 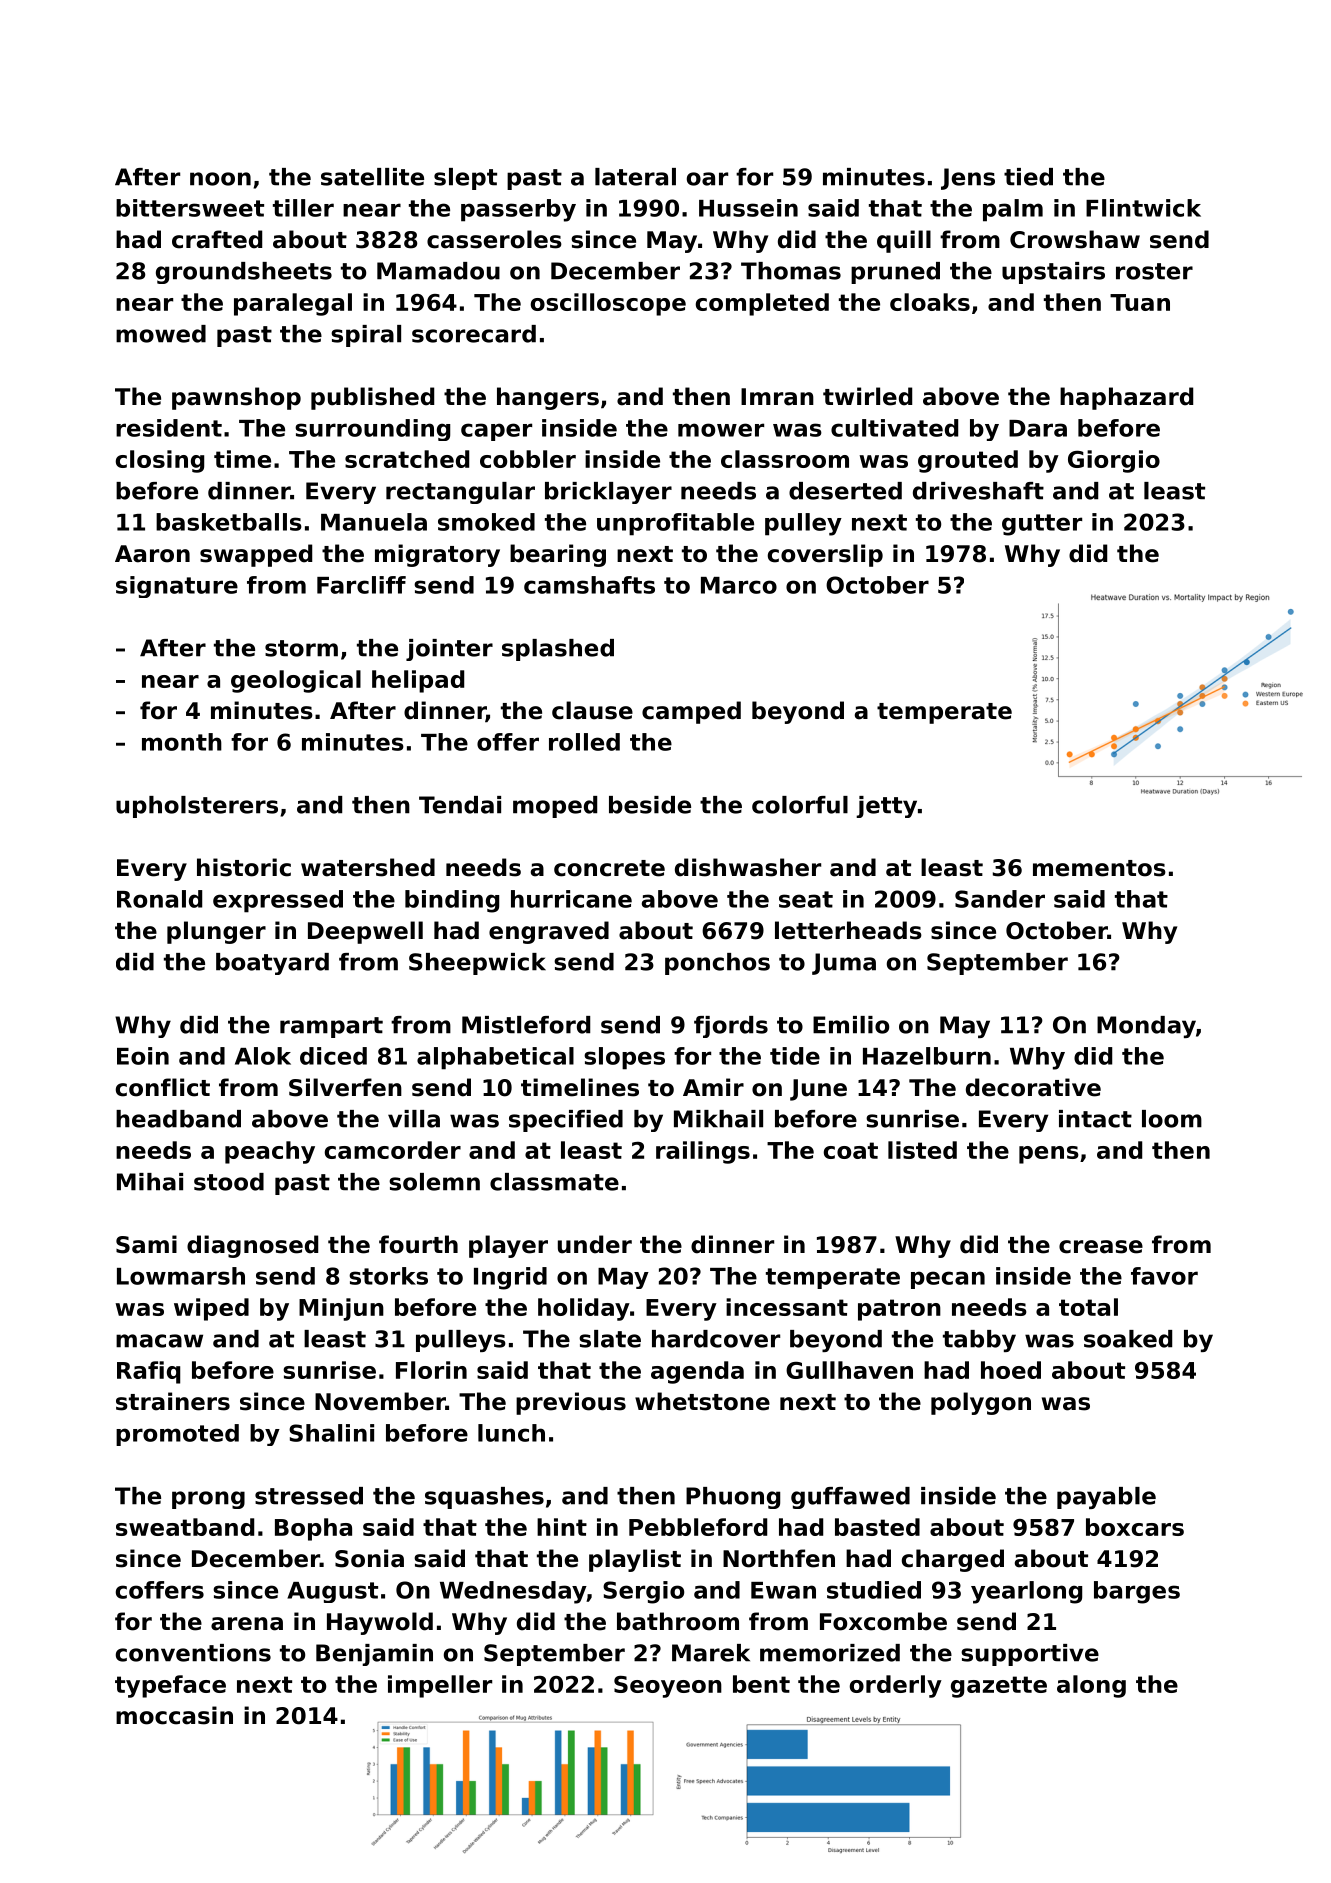 What do you see at coordinates (190, 208) in the image?
I see `bittersweet` at bounding box center [190, 208].
